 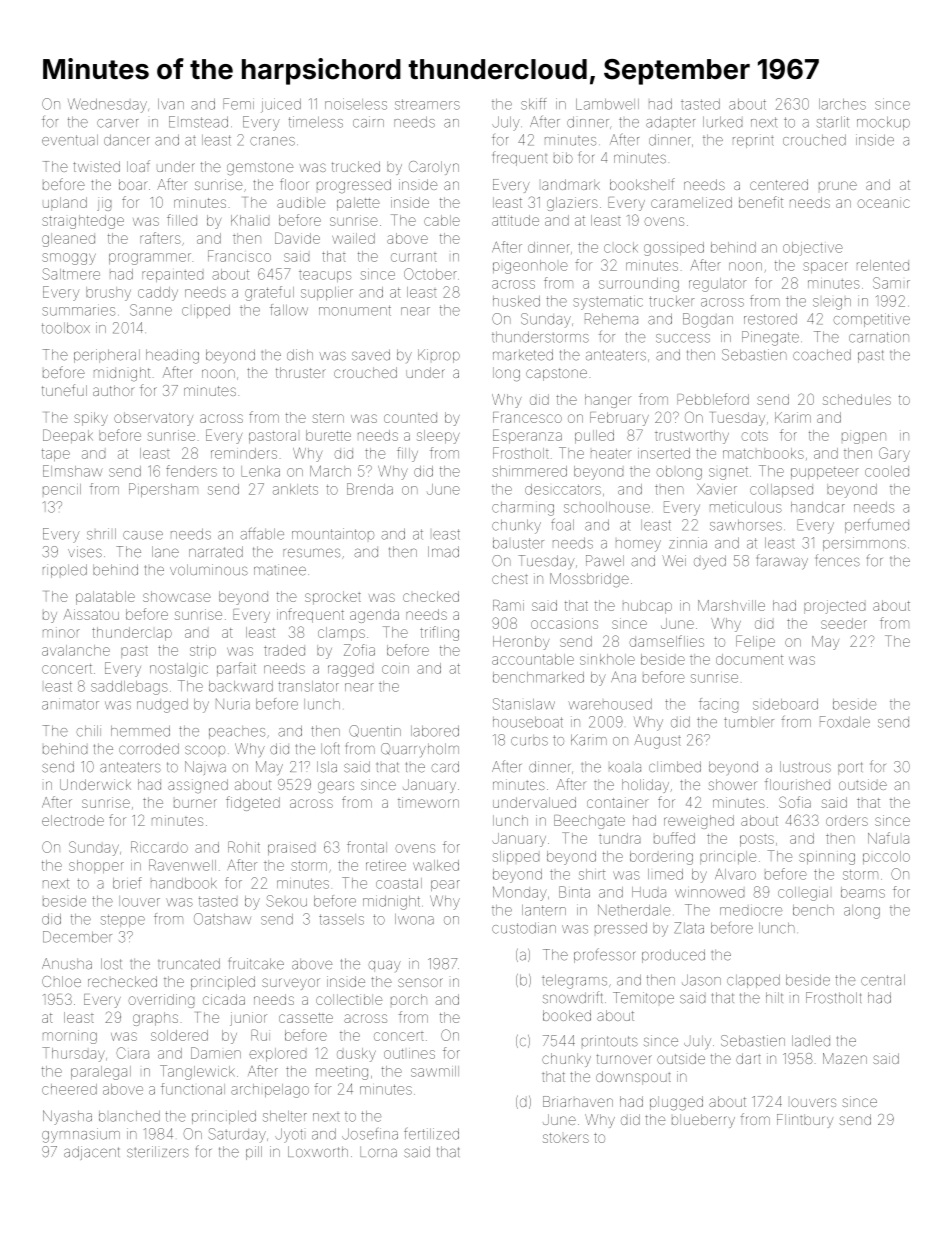 What do you see at coordinates (356, 104) in the document?
I see `noiseless` at bounding box center [356, 104].
